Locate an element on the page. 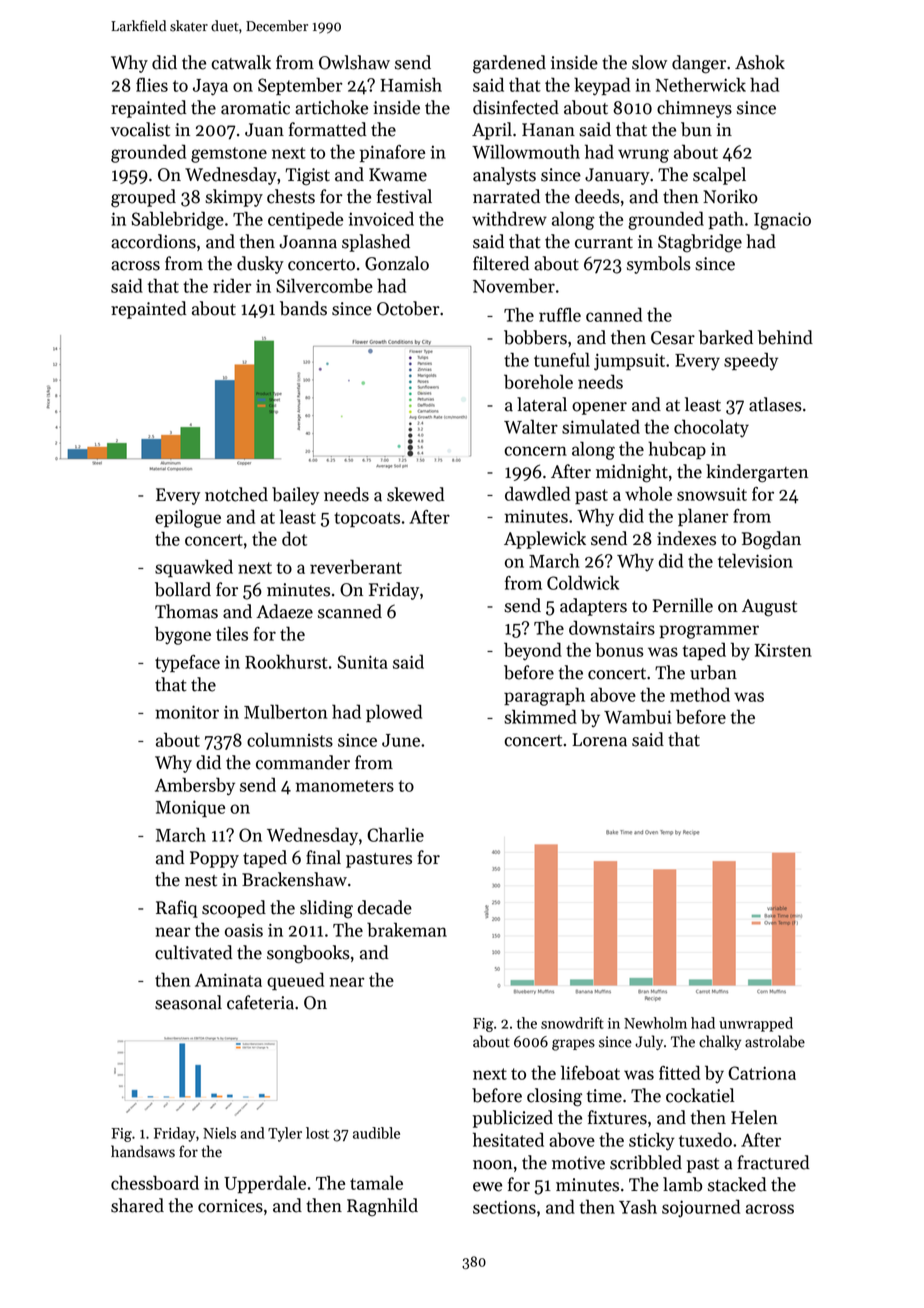 The image size is (924, 1308). behind is located at coordinates (785, 337).
